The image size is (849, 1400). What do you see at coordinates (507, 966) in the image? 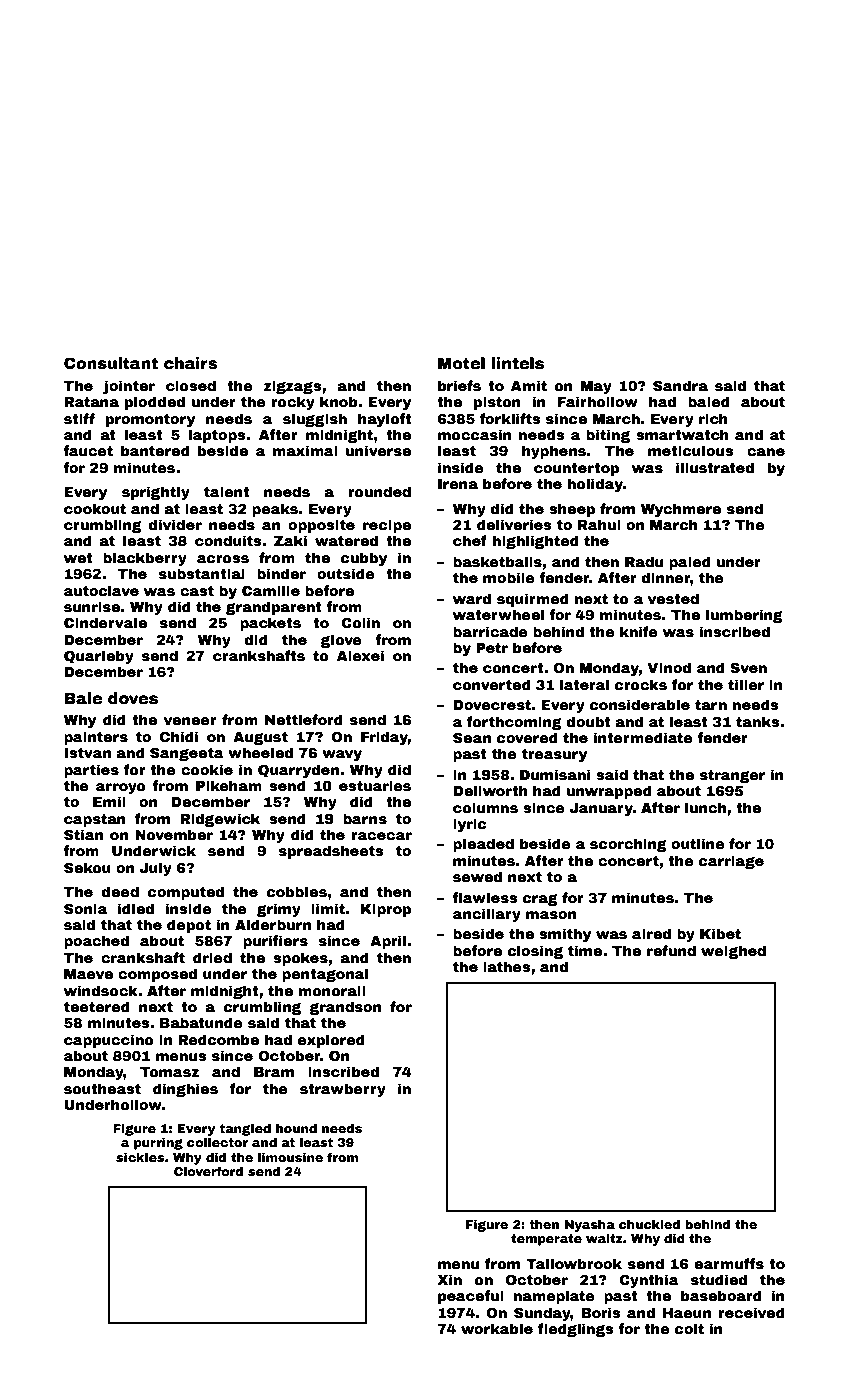
I see `lathes` at bounding box center [507, 966].
